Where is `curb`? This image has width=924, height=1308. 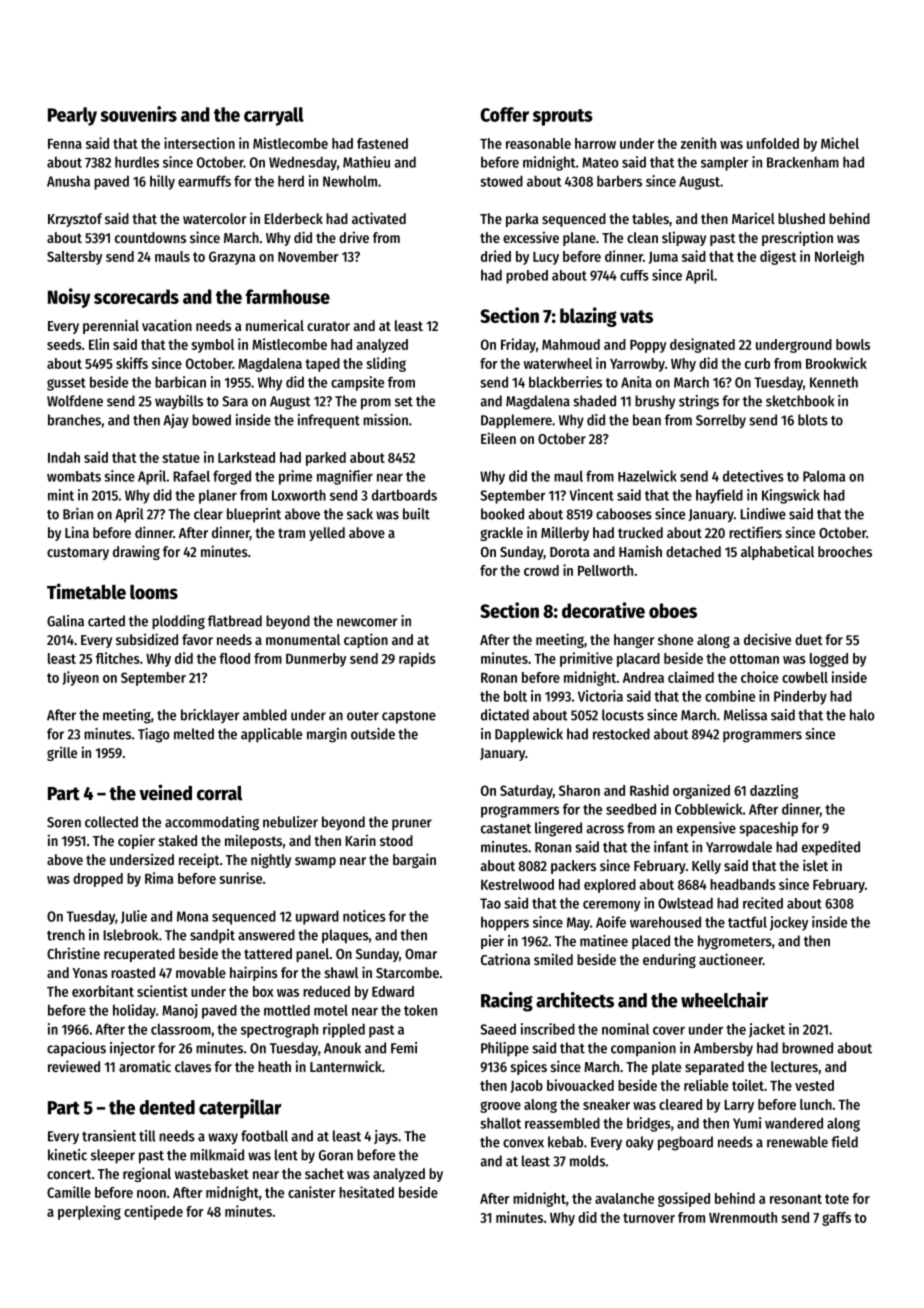 curb is located at coordinates (757, 363).
